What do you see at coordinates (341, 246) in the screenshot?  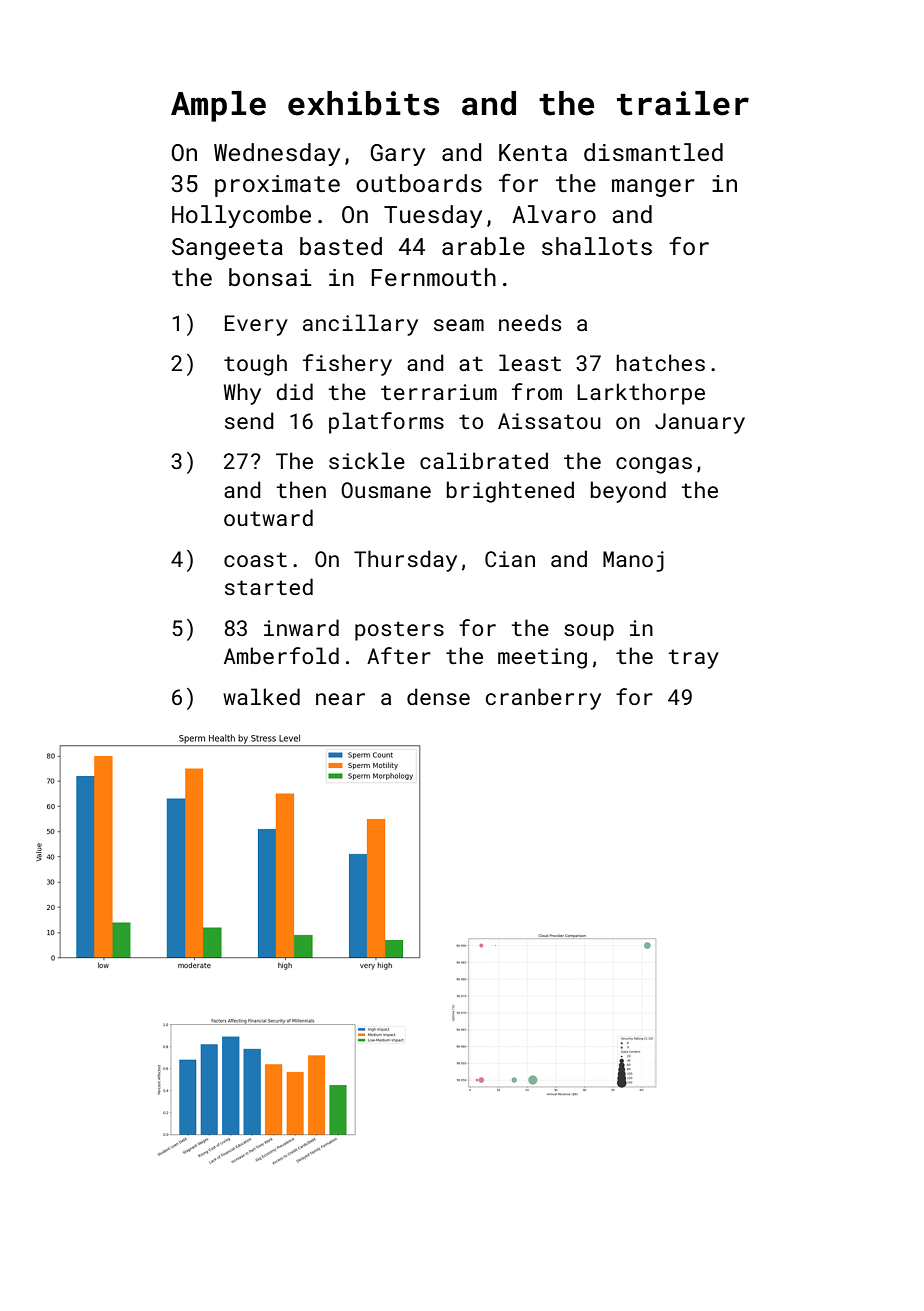 I see `basted` at bounding box center [341, 246].
